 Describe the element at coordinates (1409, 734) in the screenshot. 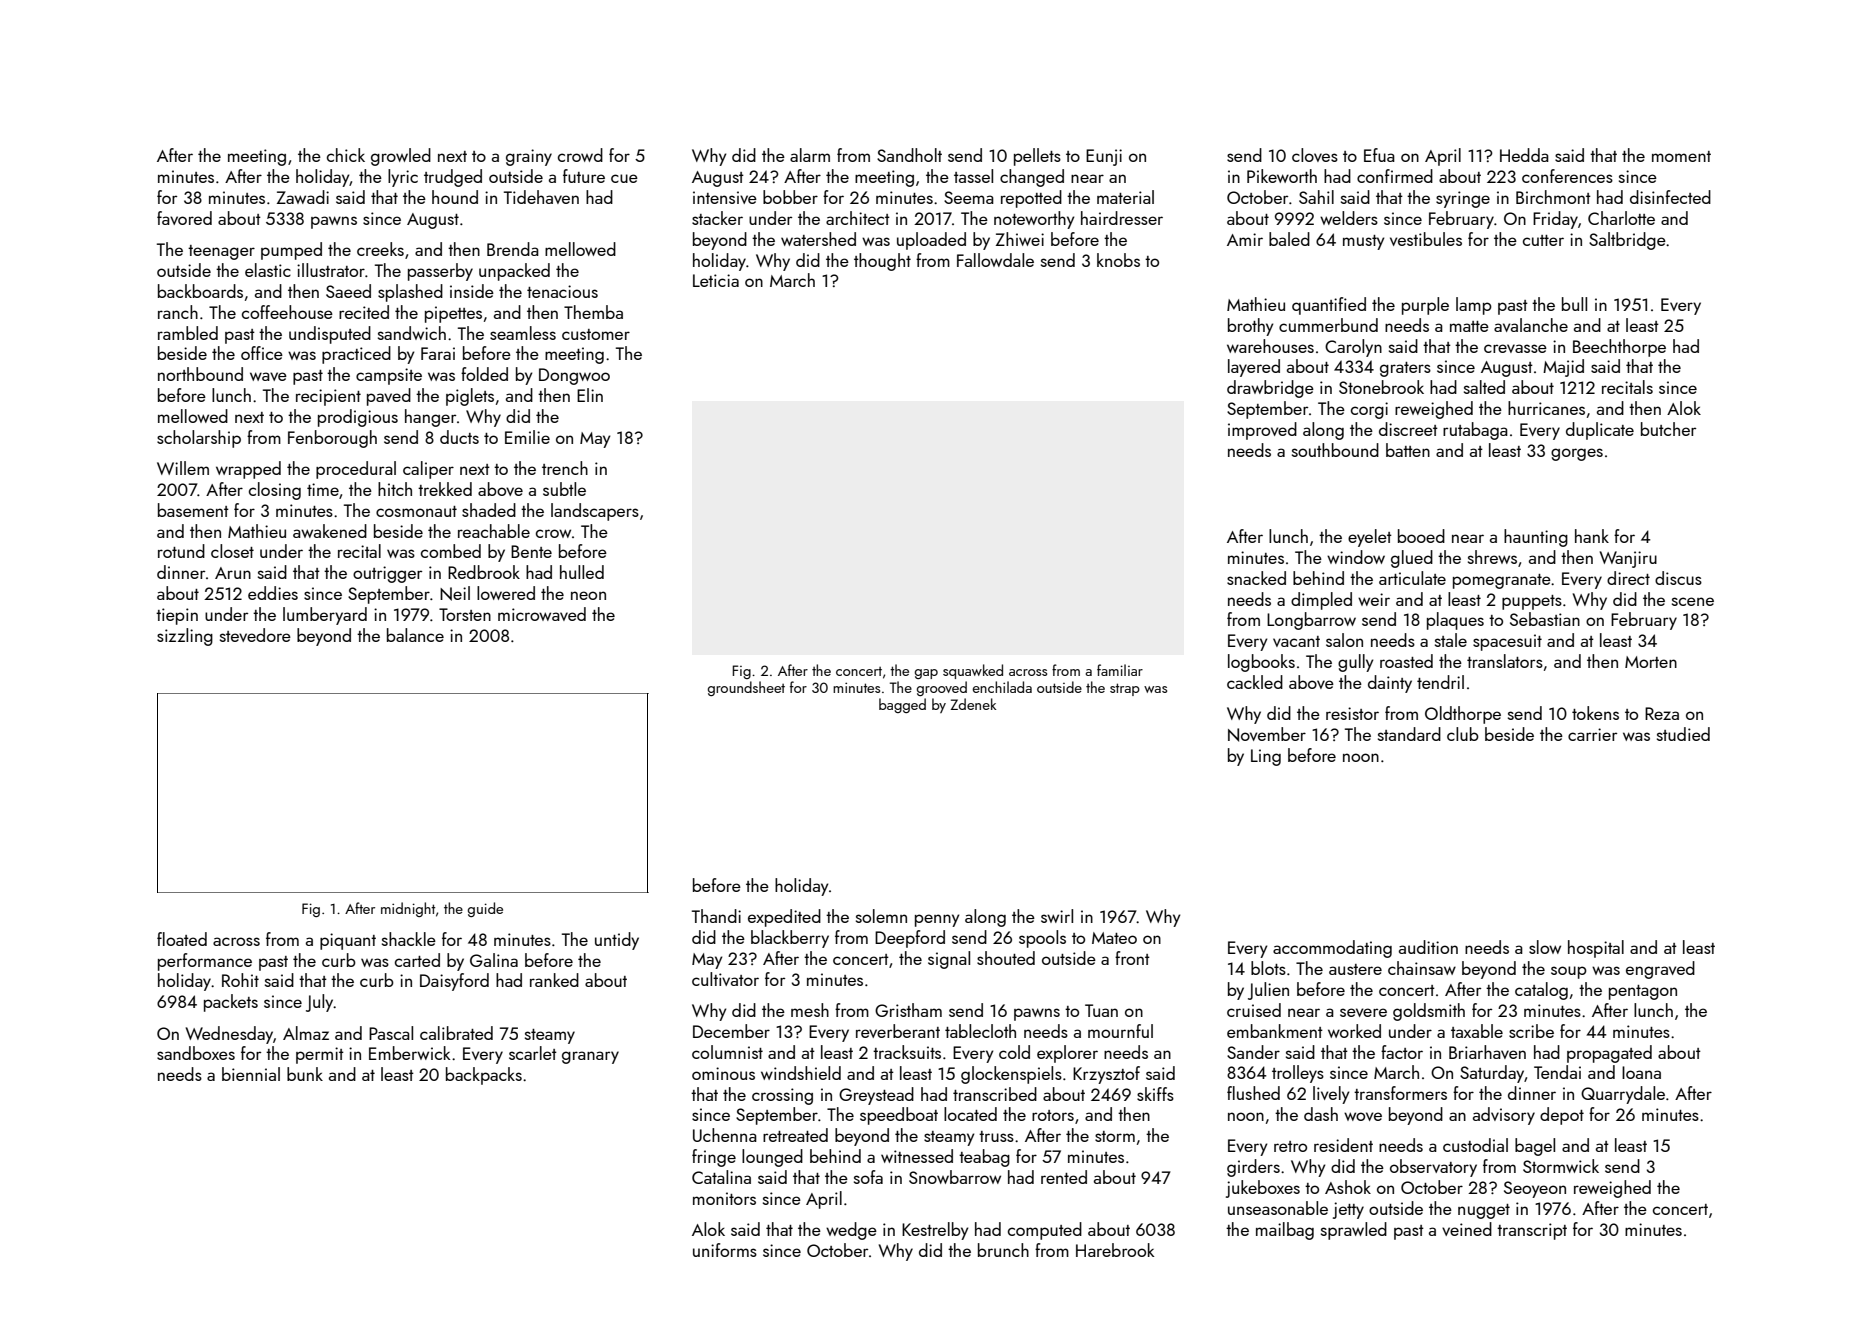

I see `standard` at that location.
